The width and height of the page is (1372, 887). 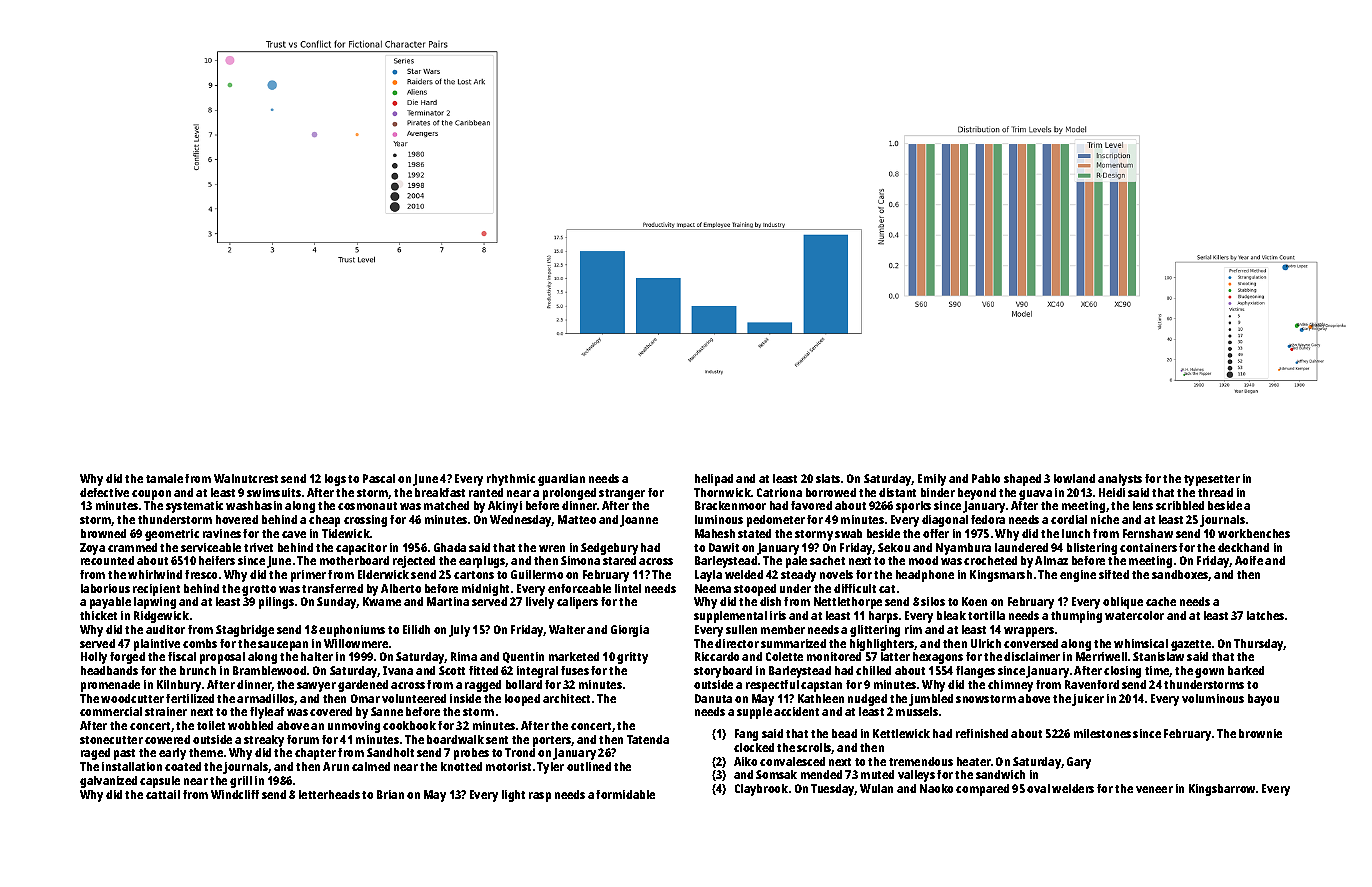 I want to click on capacitor, so click(x=361, y=549).
